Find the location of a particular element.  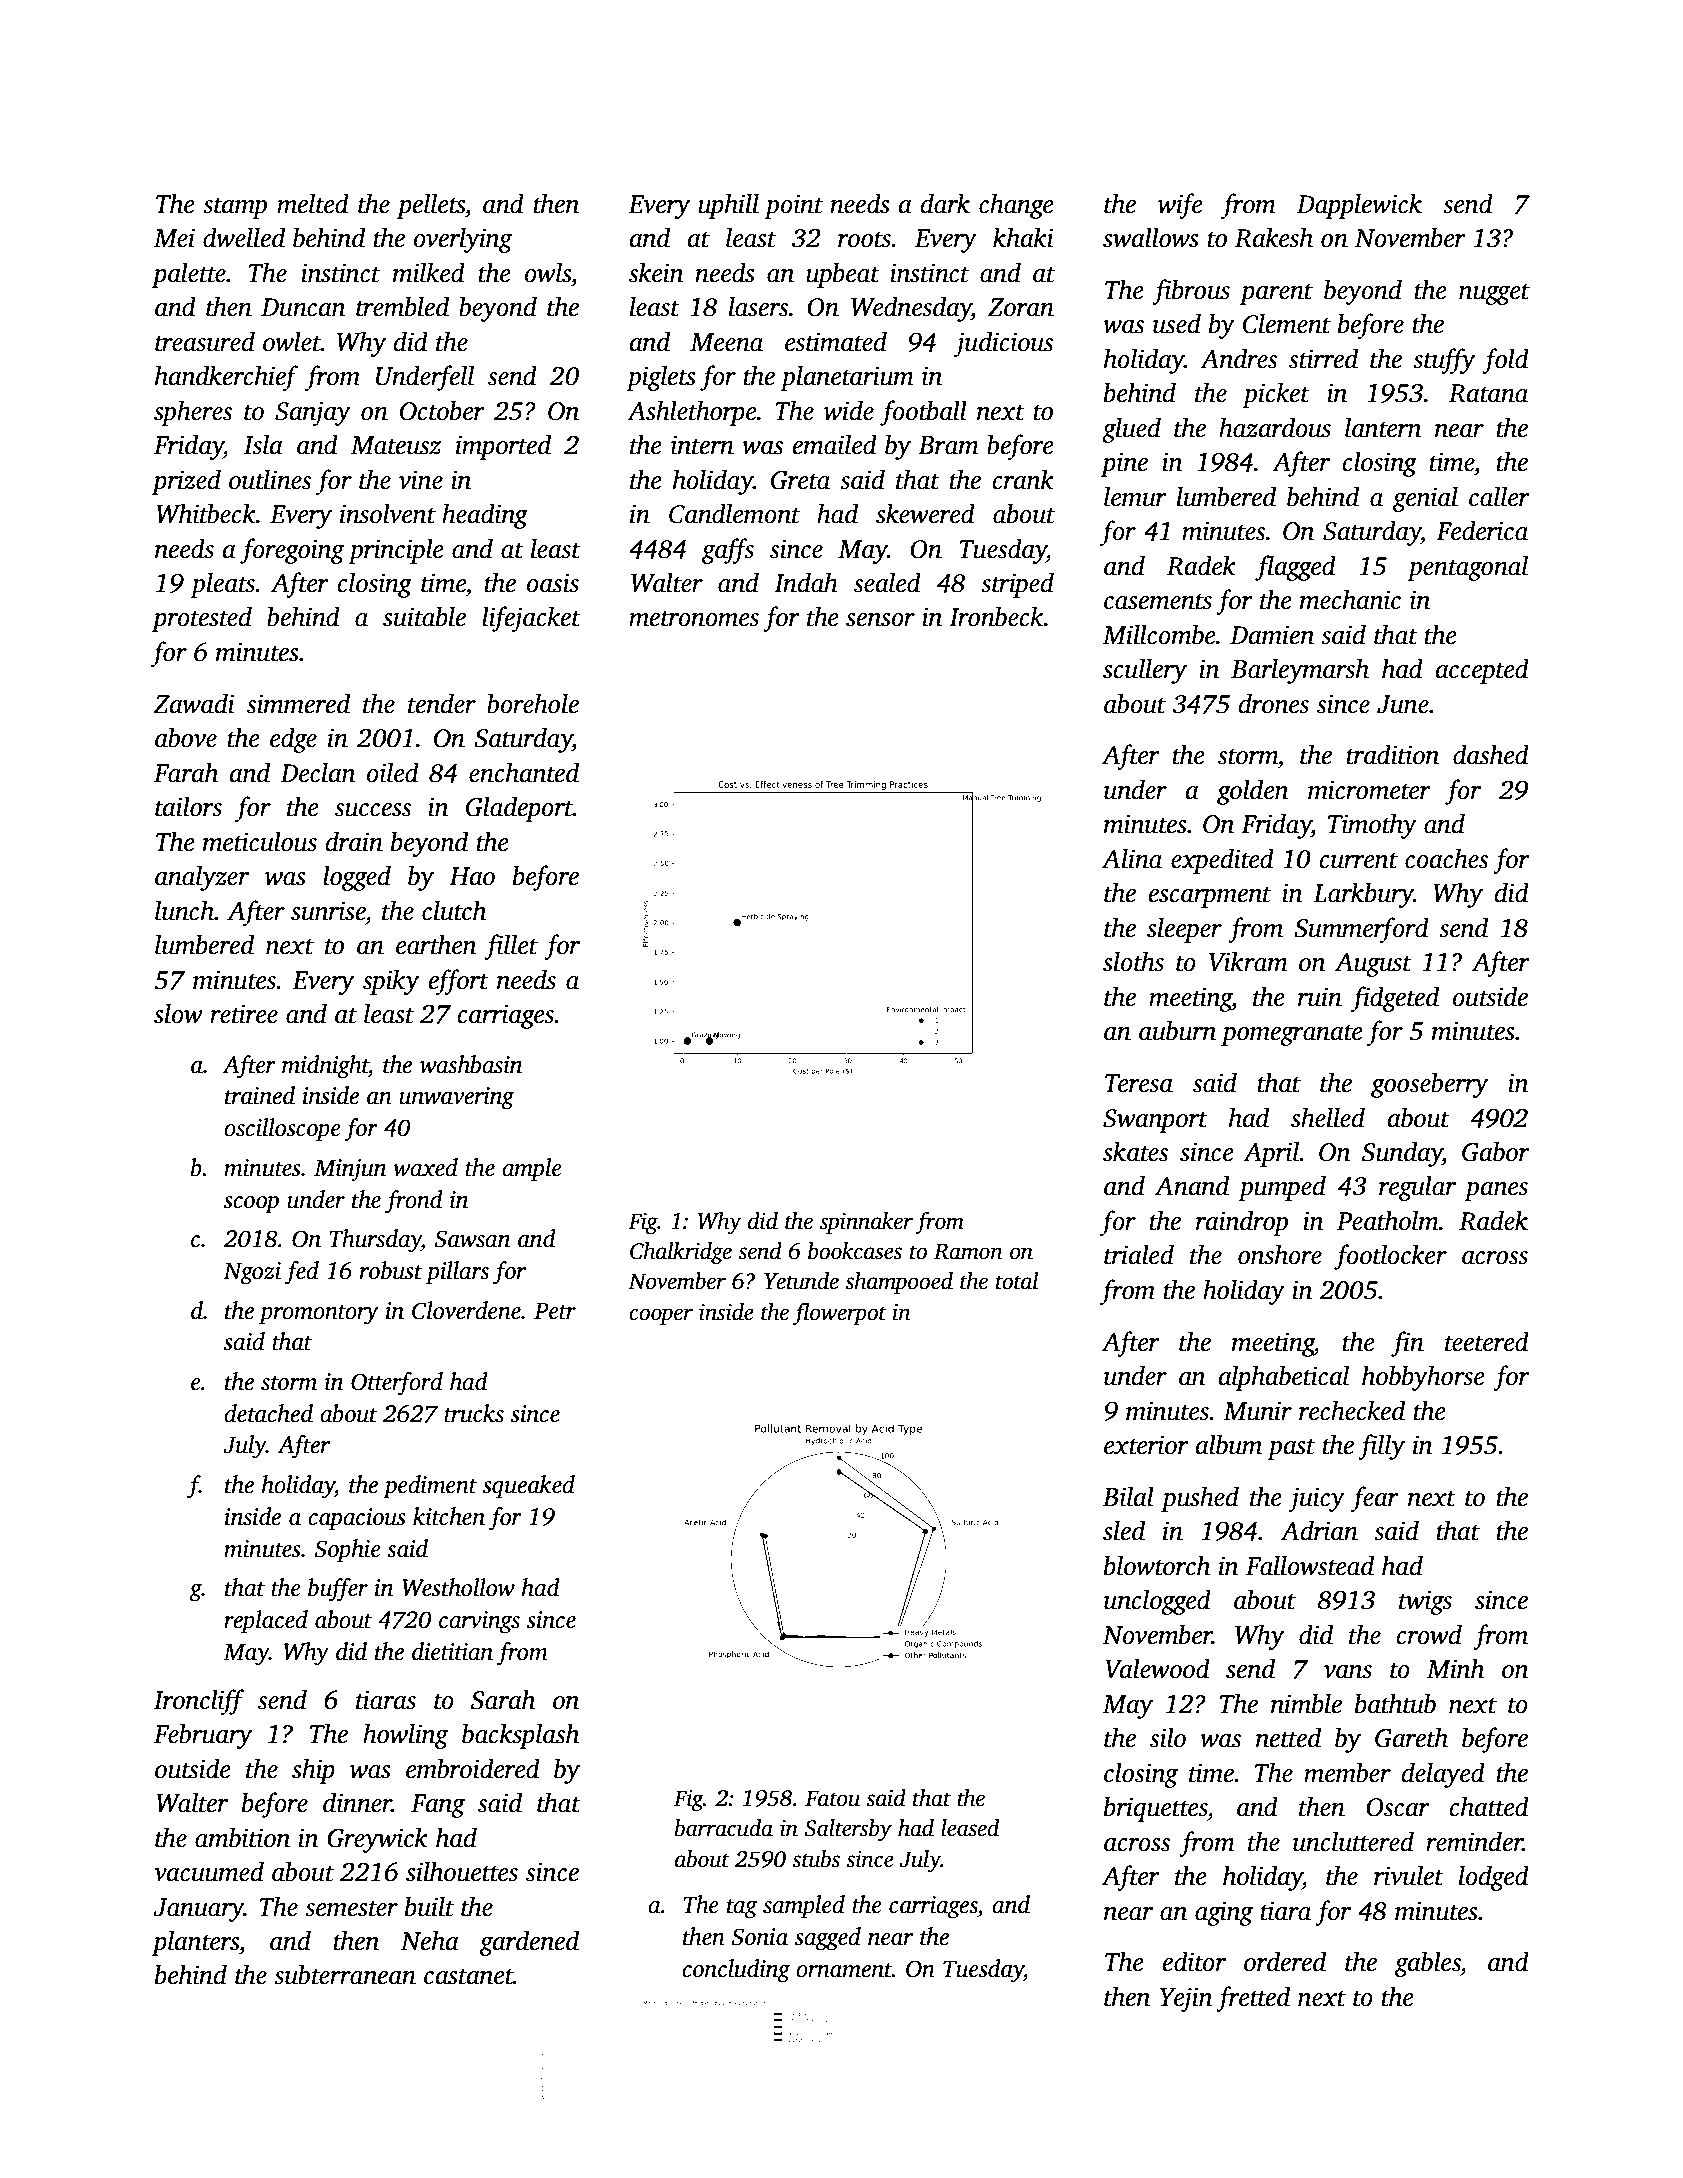

Zoran is located at coordinates (1021, 307).
